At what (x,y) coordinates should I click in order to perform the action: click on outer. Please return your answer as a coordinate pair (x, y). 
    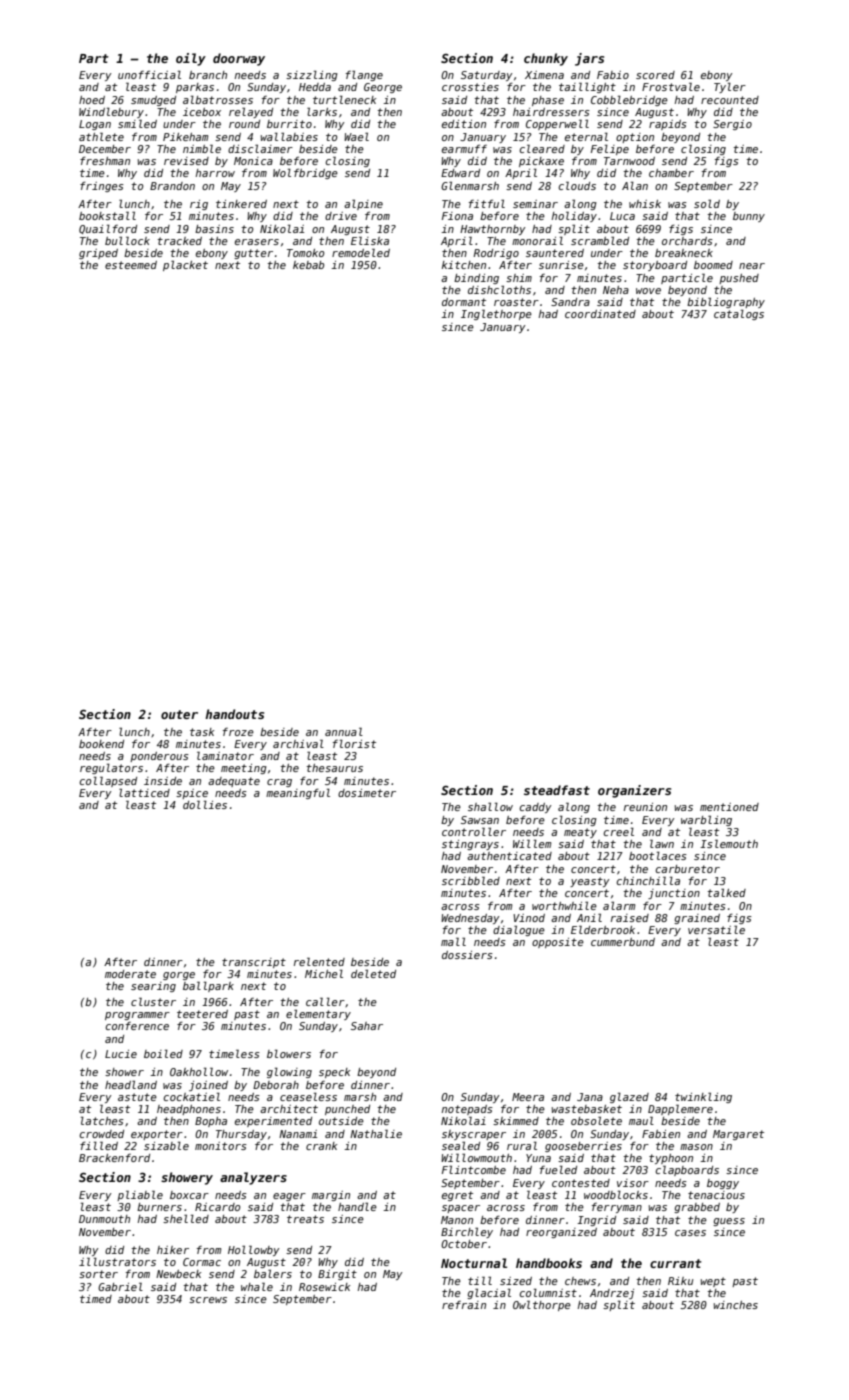
    Looking at the image, I should click on (179, 714).
